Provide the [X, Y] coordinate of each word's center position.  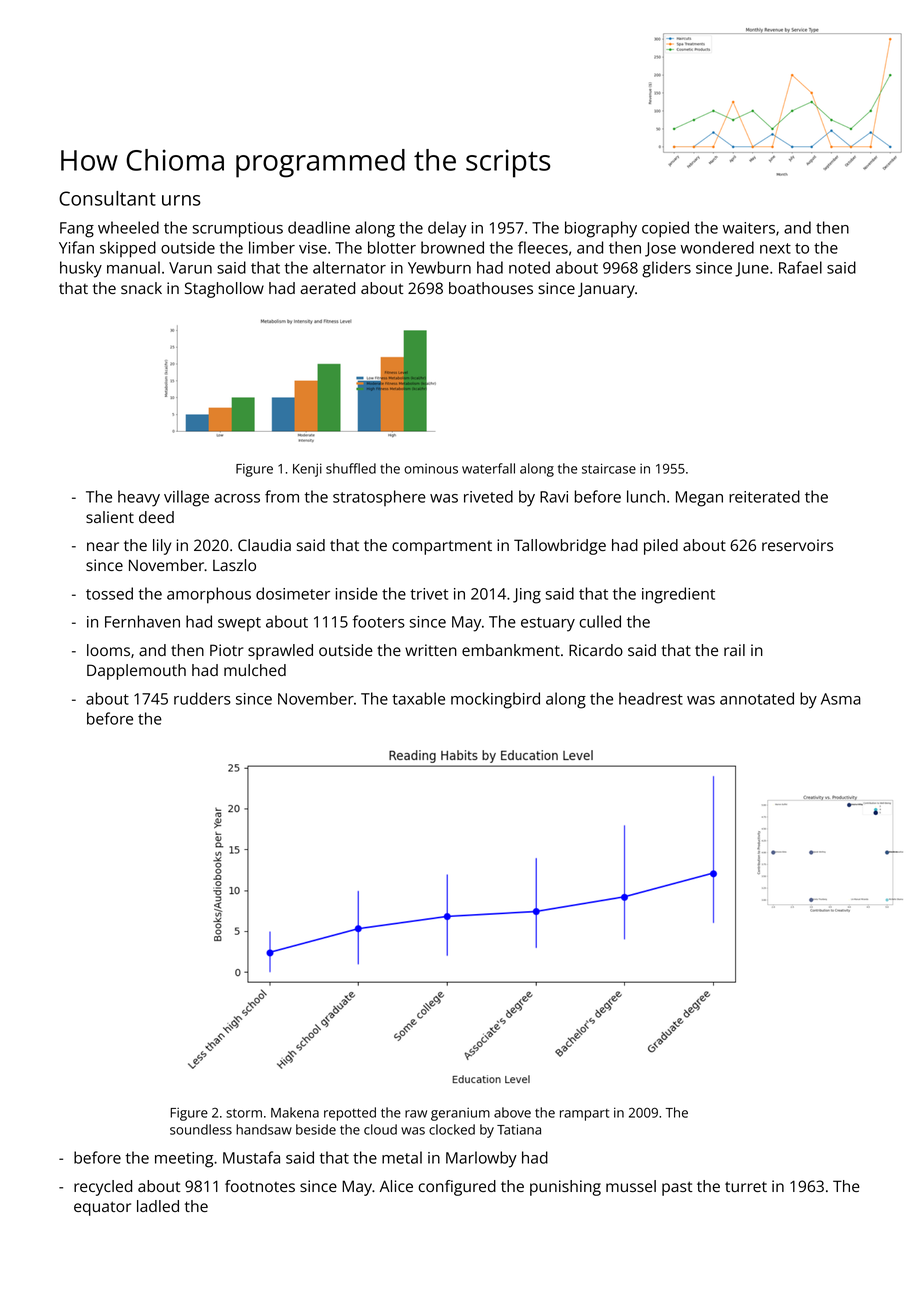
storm [244, 1113]
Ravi [554, 497]
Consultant [107, 198]
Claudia [264, 545]
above [512, 1112]
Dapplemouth [136, 672]
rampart [584, 1115]
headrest [651, 698]
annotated [757, 698]
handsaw [264, 1129]
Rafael [800, 267]
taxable [418, 698]
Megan [699, 499]
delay [447, 229]
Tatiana [519, 1129]
